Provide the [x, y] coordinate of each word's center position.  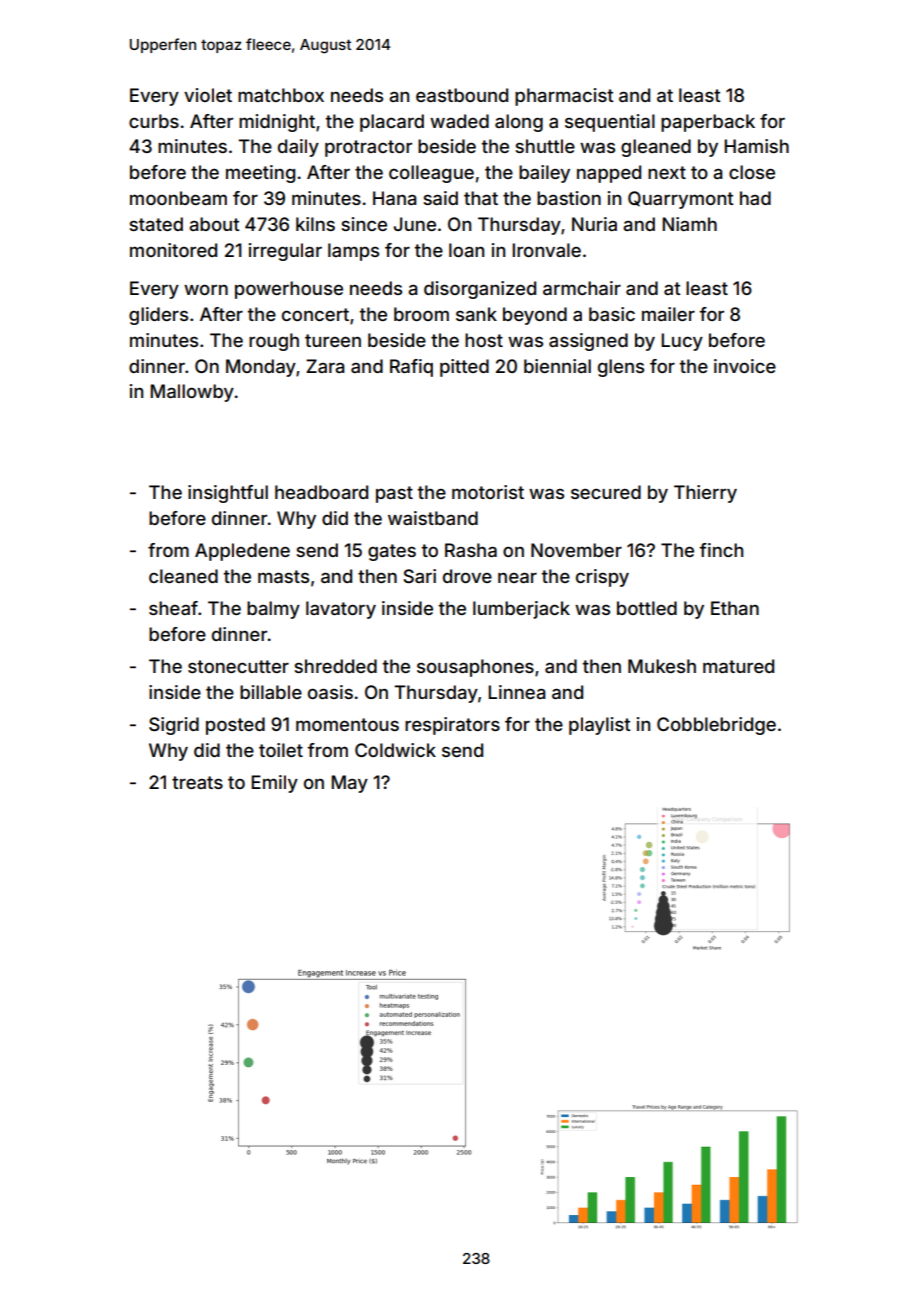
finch [721, 550]
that [481, 198]
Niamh [689, 224]
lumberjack [521, 610]
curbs [154, 121]
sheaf [173, 608]
